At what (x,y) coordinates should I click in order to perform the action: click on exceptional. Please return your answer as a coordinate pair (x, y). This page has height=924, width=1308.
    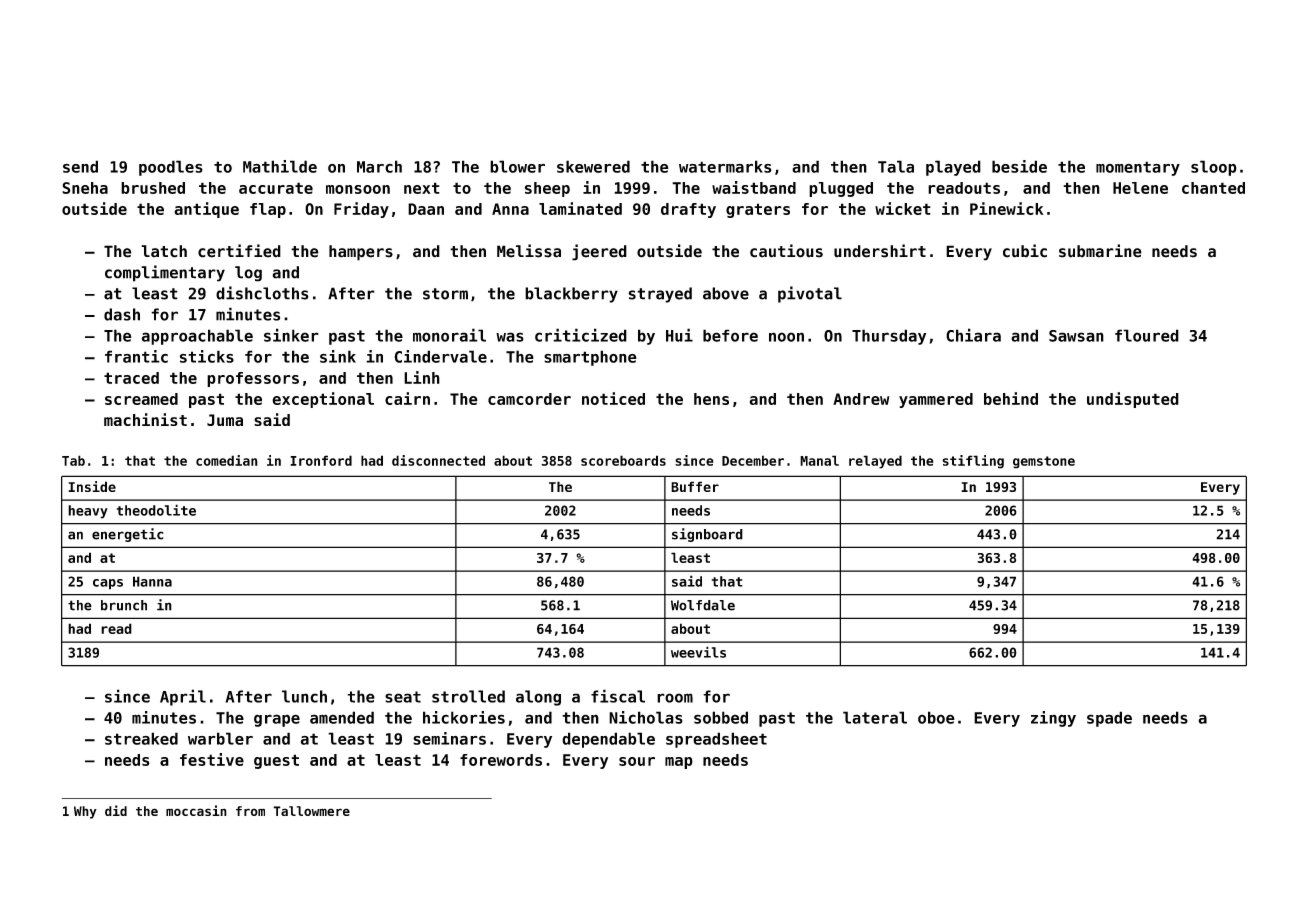
    Looking at the image, I should click on (323, 400).
